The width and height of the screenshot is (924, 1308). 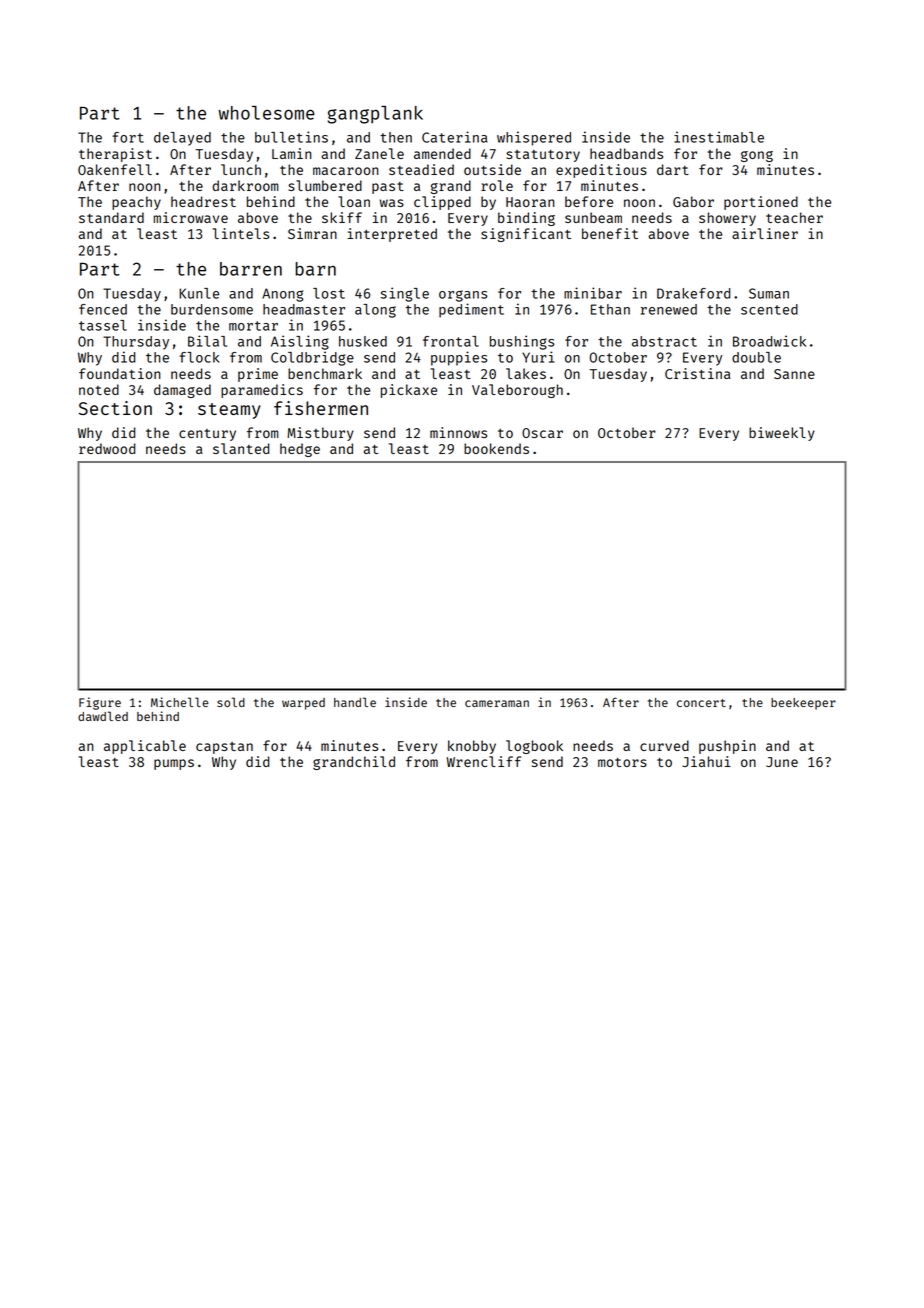 What do you see at coordinates (471, 310) in the screenshot?
I see `pediment` at bounding box center [471, 310].
